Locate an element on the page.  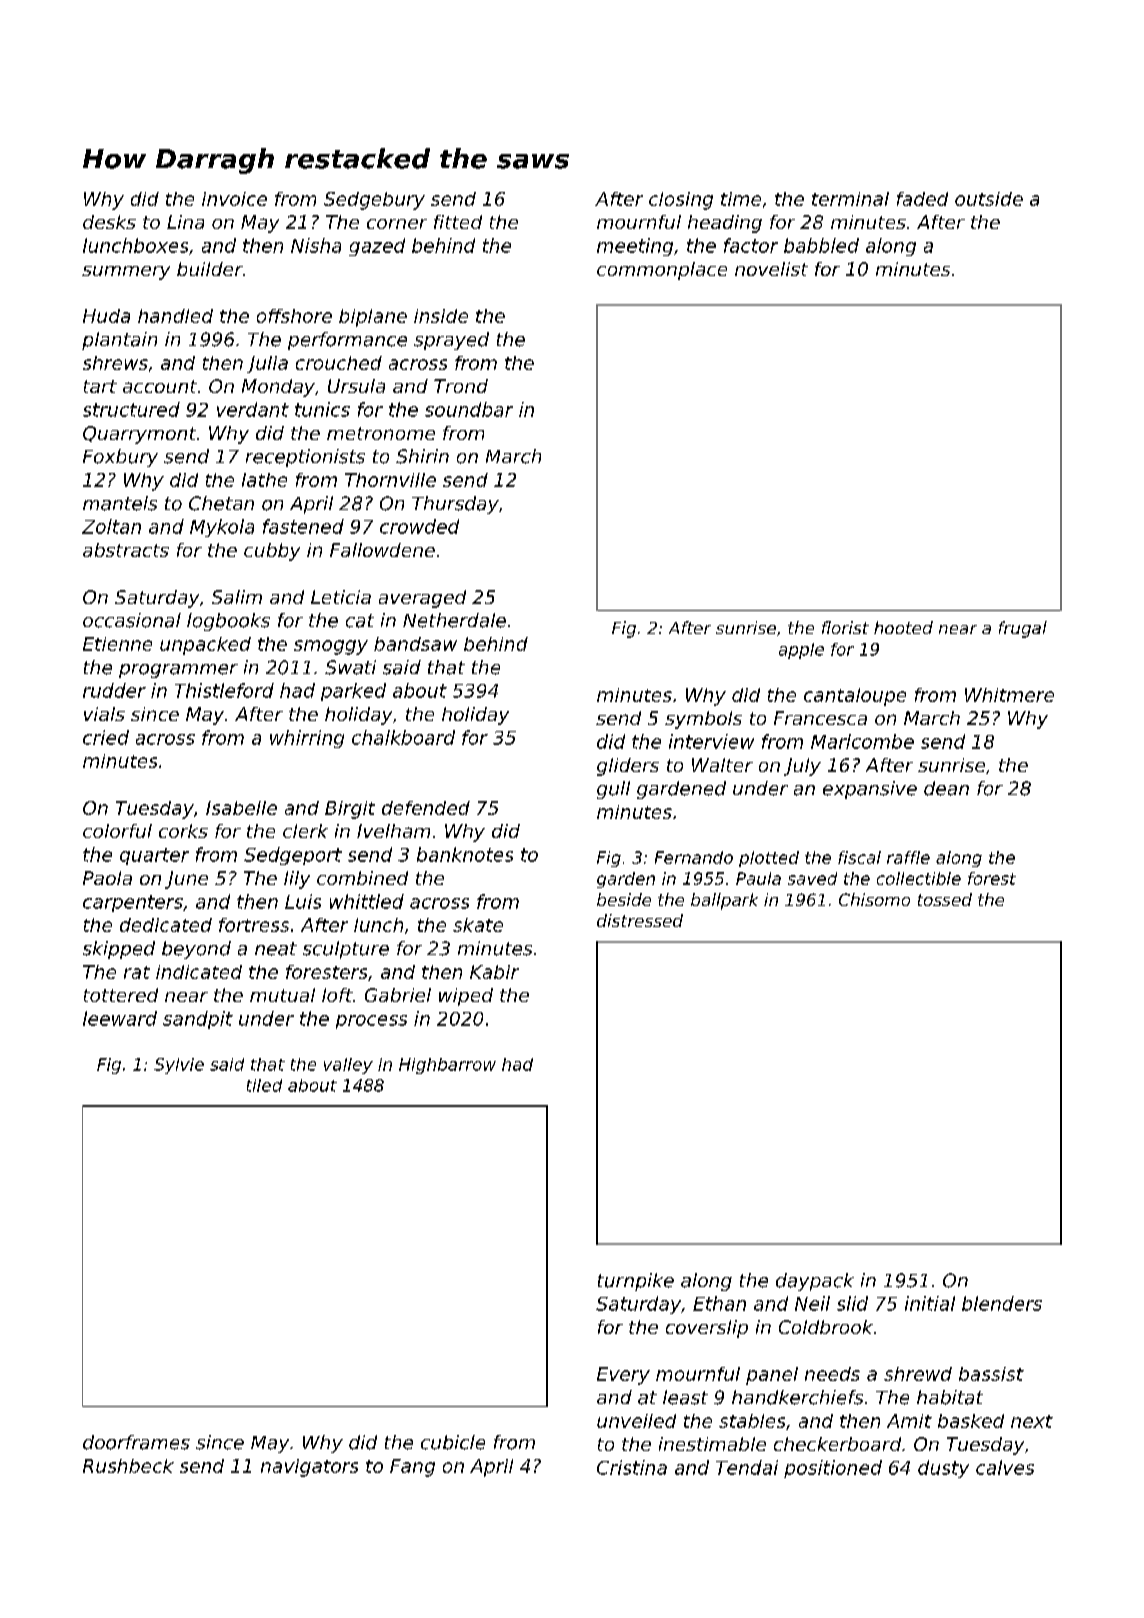
shrews is located at coordinates (115, 363).
